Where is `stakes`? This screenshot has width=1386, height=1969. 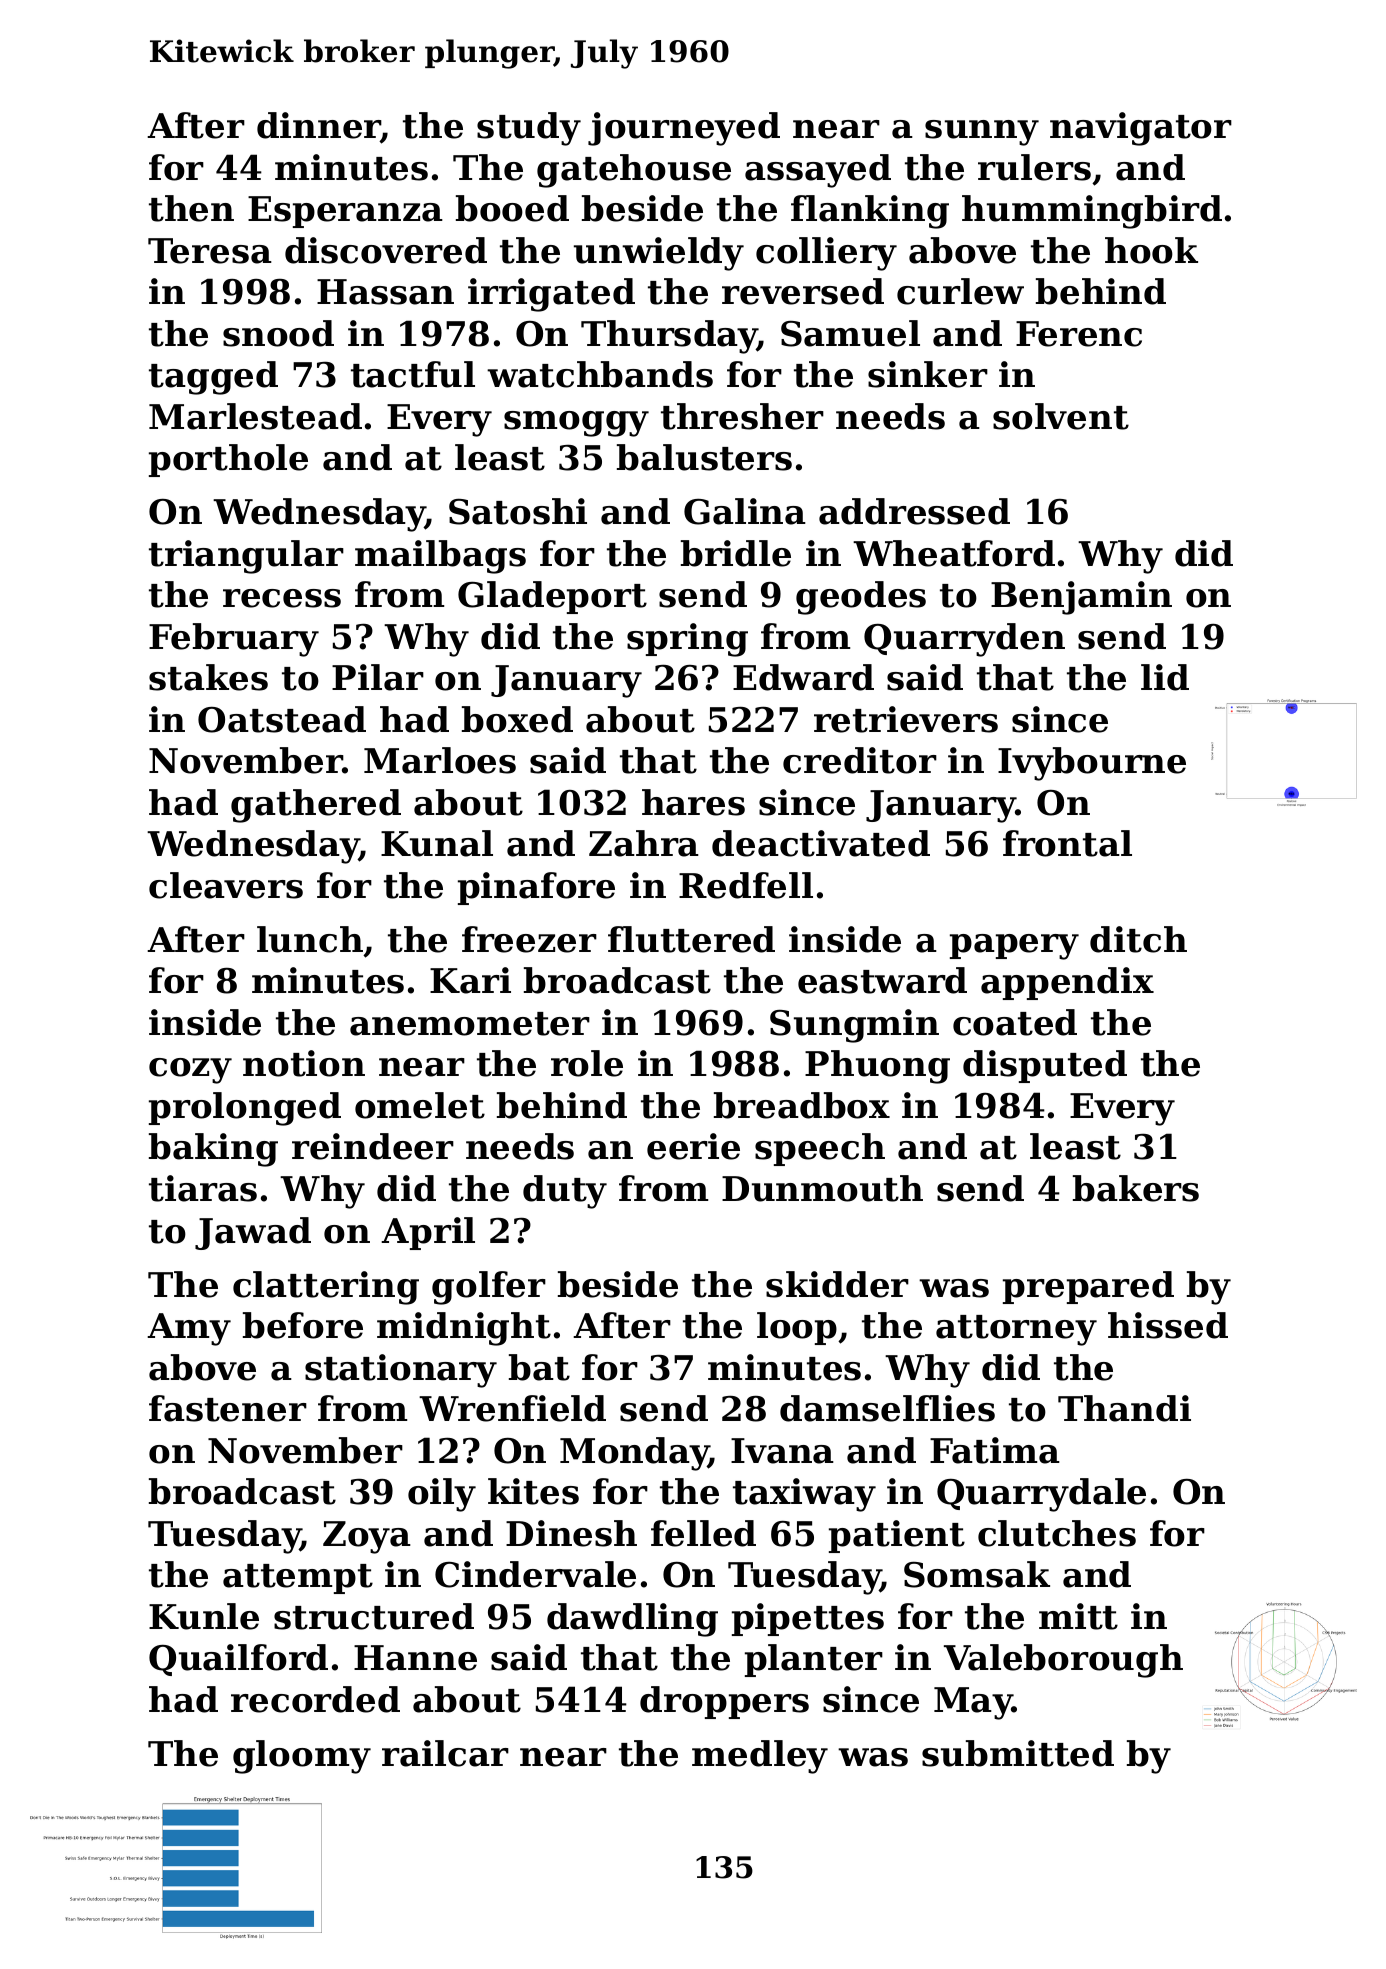
stakes is located at coordinates (208, 677).
